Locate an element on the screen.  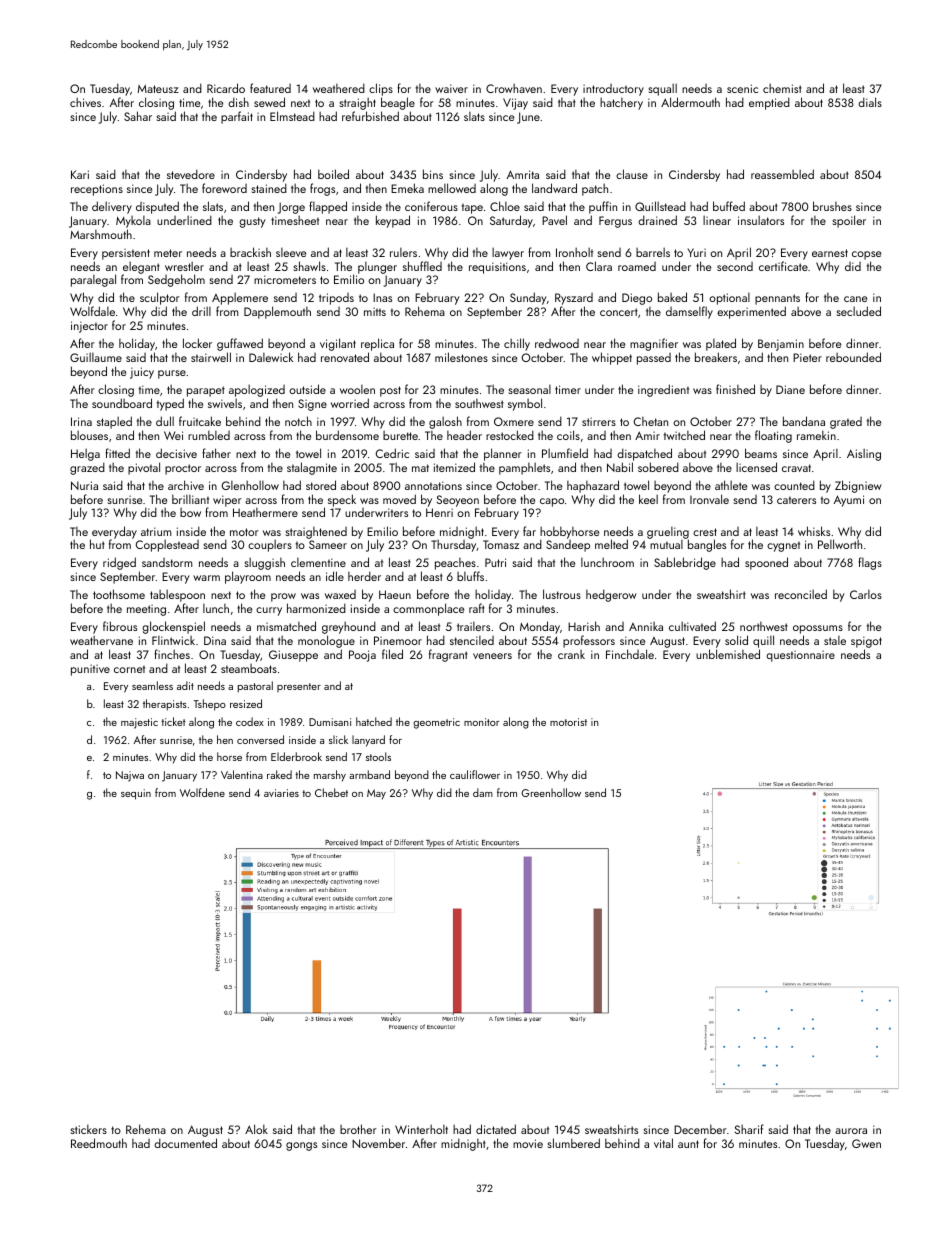
Winterholt is located at coordinates (421, 1129).
